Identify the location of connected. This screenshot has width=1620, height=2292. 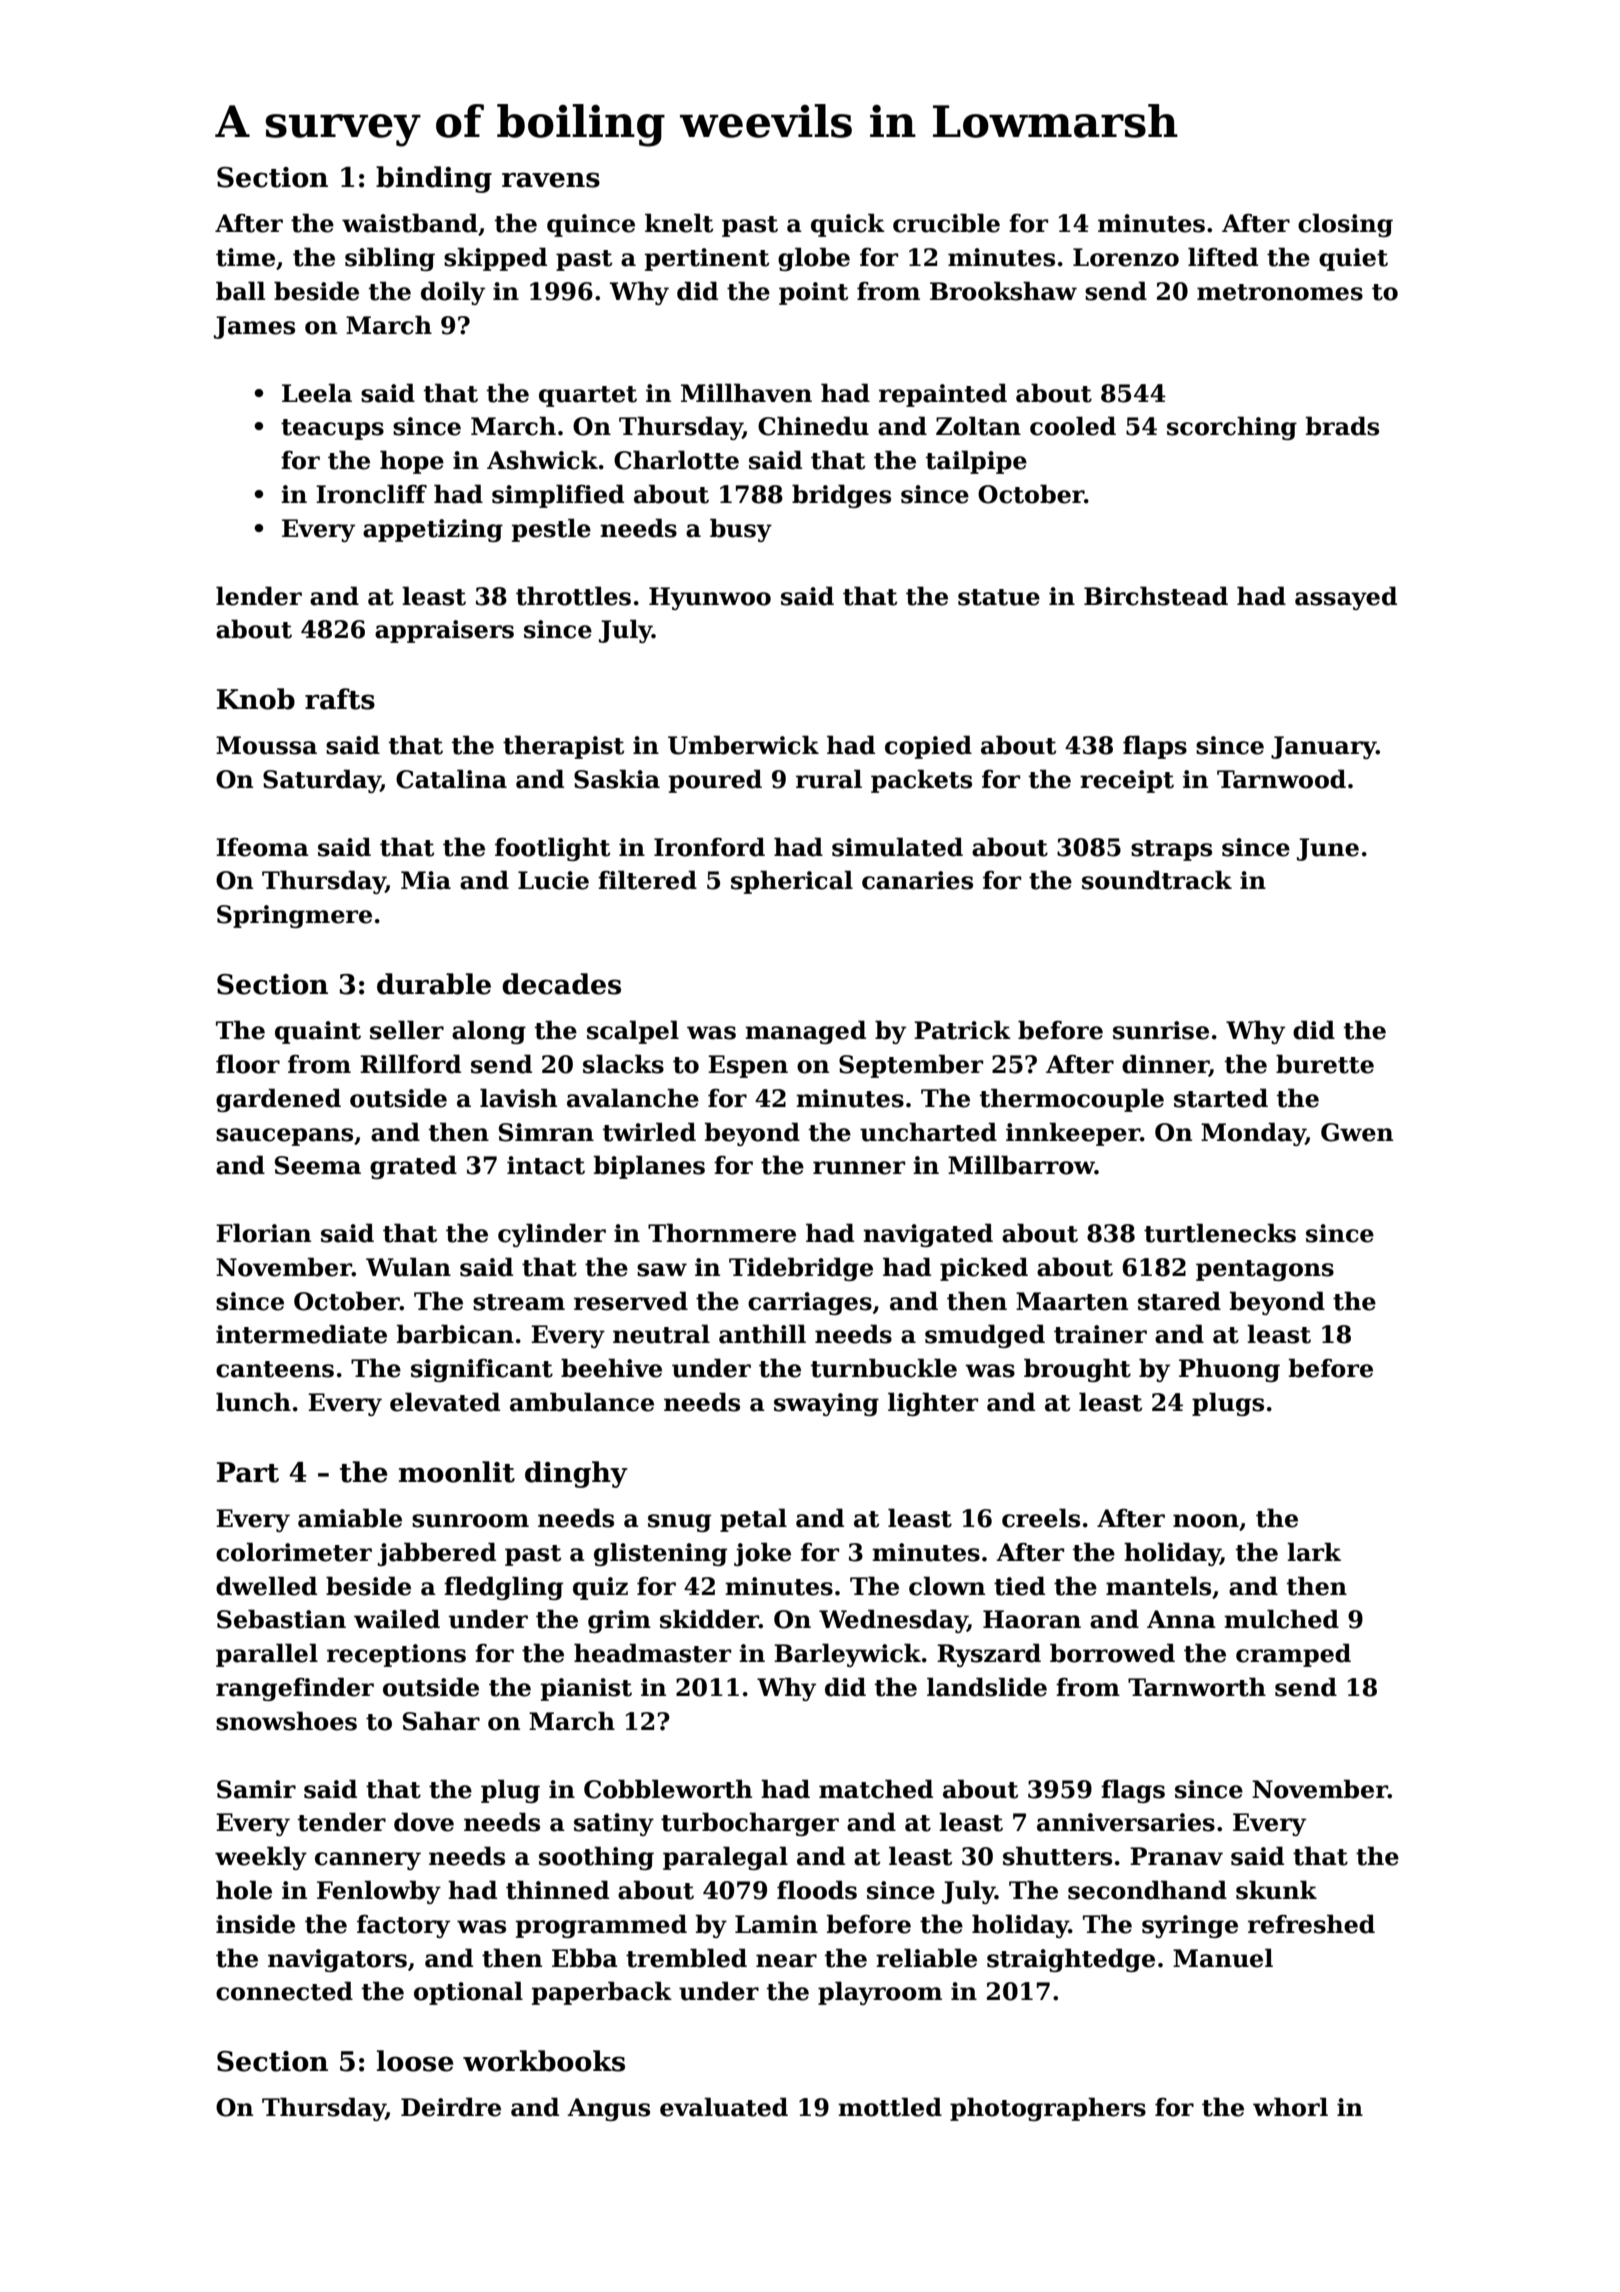
(284, 1991).
